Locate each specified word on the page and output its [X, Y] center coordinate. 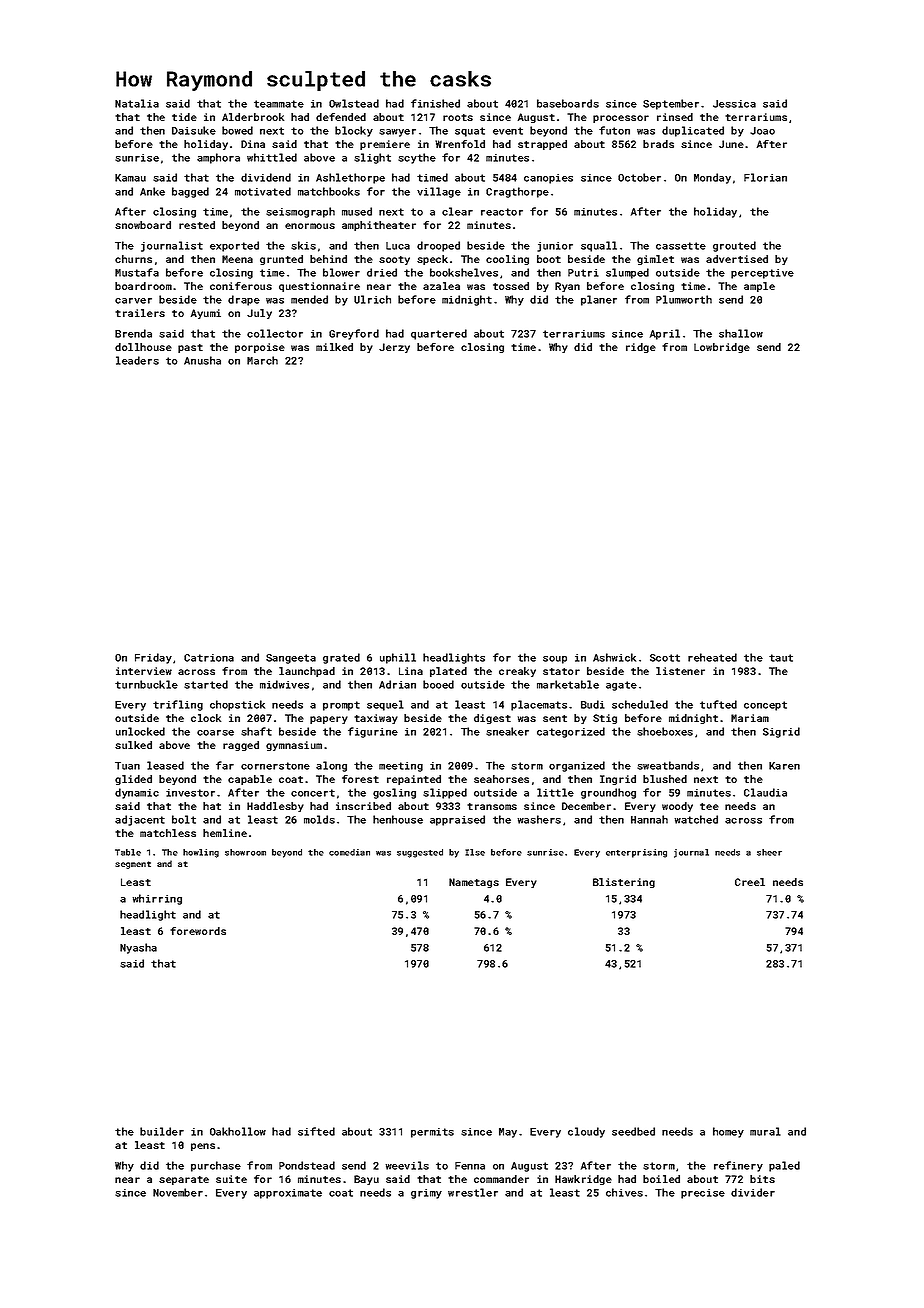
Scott [665, 658]
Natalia [137, 103]
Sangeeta [291, 659]
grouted [734, 246]
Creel [750, 882]
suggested [420, 853]
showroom [245, 852]
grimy [426, 1194]
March [262, 360]
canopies [548, 179]
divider [753, 1192]
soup [555, 660]
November [178, 1192]
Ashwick [614, 657]
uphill [398, 658]
